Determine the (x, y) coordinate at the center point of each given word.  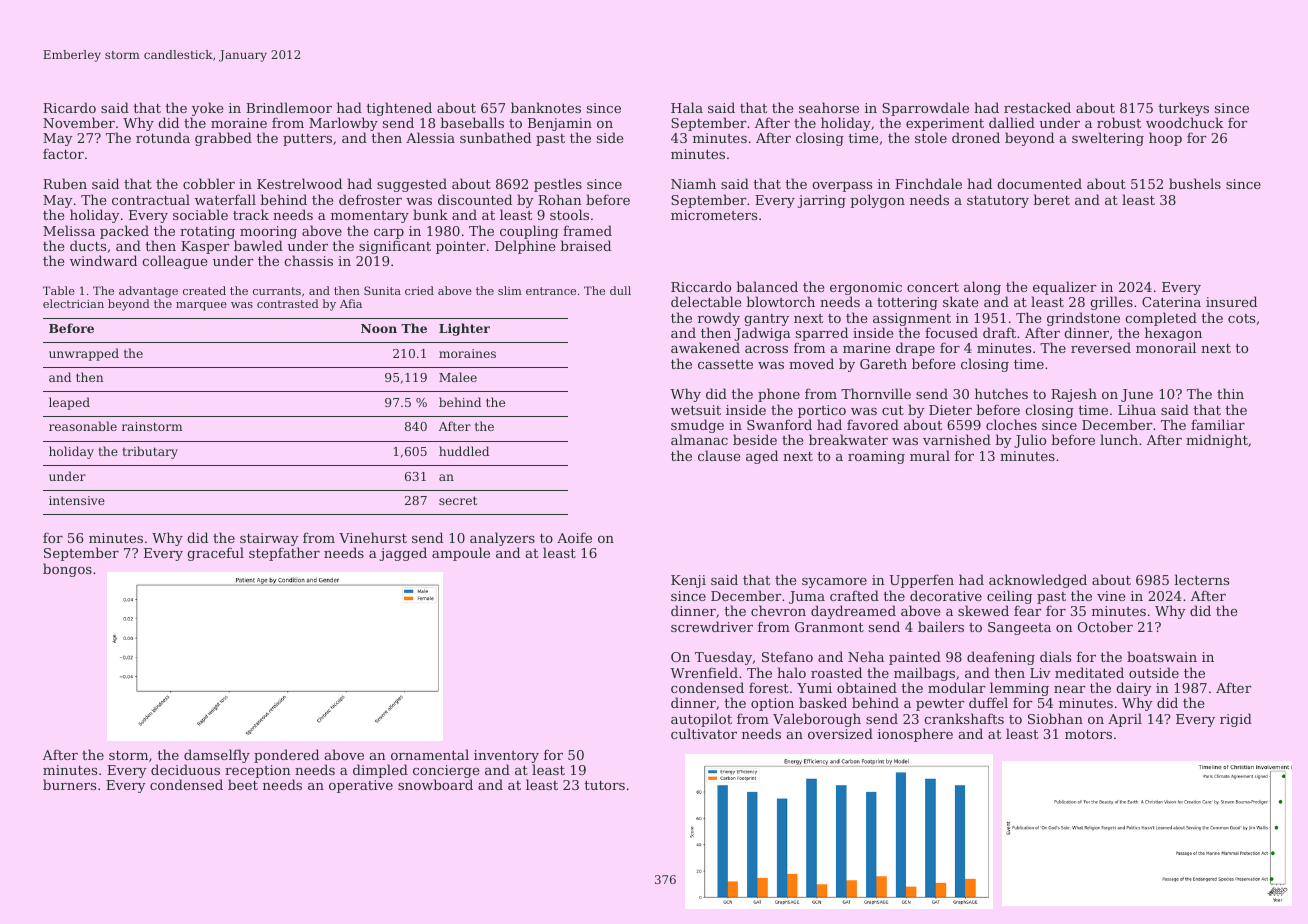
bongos (67, 570)
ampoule (461, 554)
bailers (941, 626)
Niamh (693, 183)
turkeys (1184, 109)
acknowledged (1038, 581)
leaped (69, 403)
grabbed (223, 139)
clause (719, 455)
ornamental (430, 754)
